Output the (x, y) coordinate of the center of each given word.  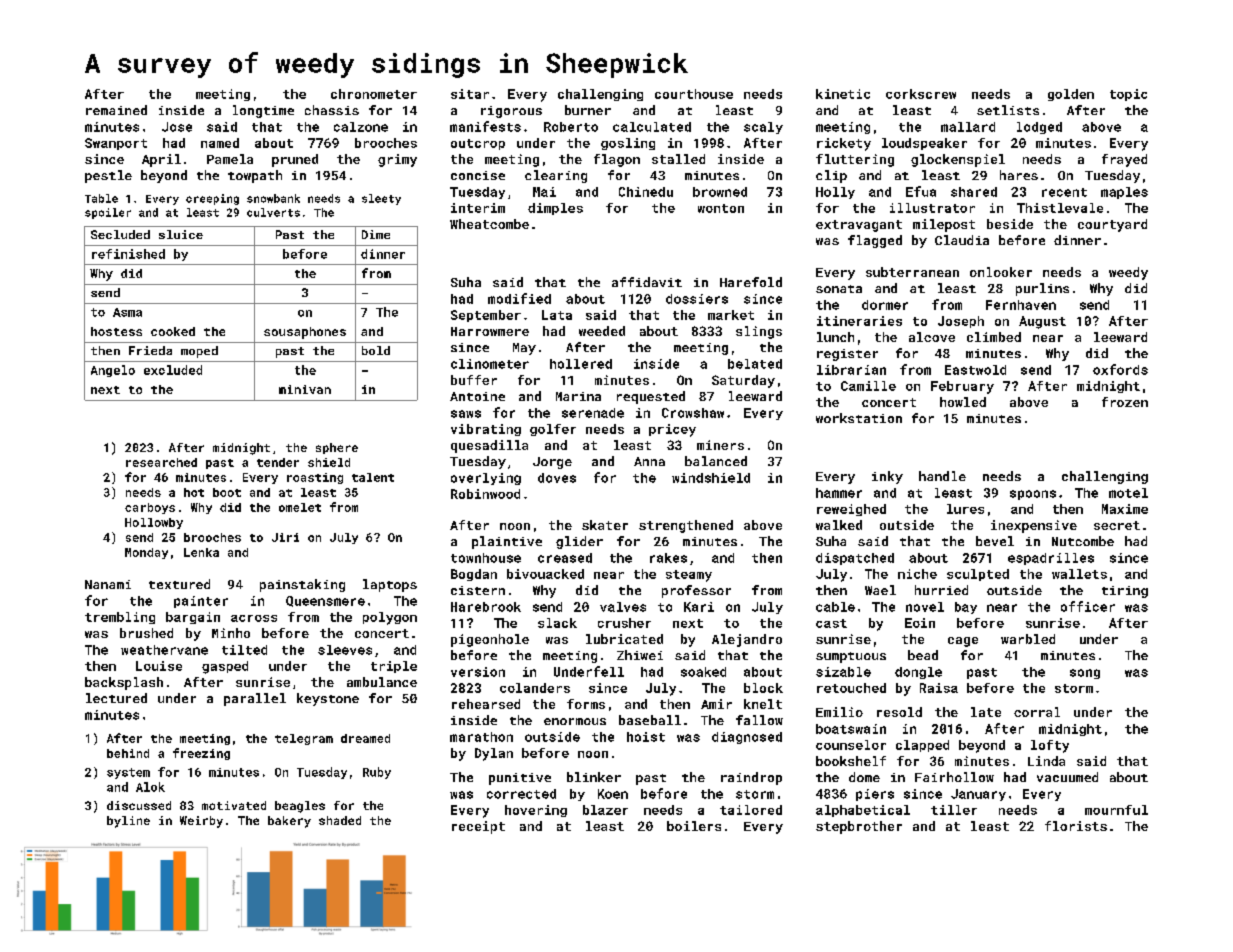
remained (116, 110)
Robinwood (485, 494)
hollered (581, 364)
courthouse (694, 94)
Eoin (920, 623)
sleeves (345, 650)
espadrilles (1051, 559)
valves (623, 607)
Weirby (201, 822)
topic (1128, 95)
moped (199, 352)
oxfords (1120, 369)
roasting (315, 478)
